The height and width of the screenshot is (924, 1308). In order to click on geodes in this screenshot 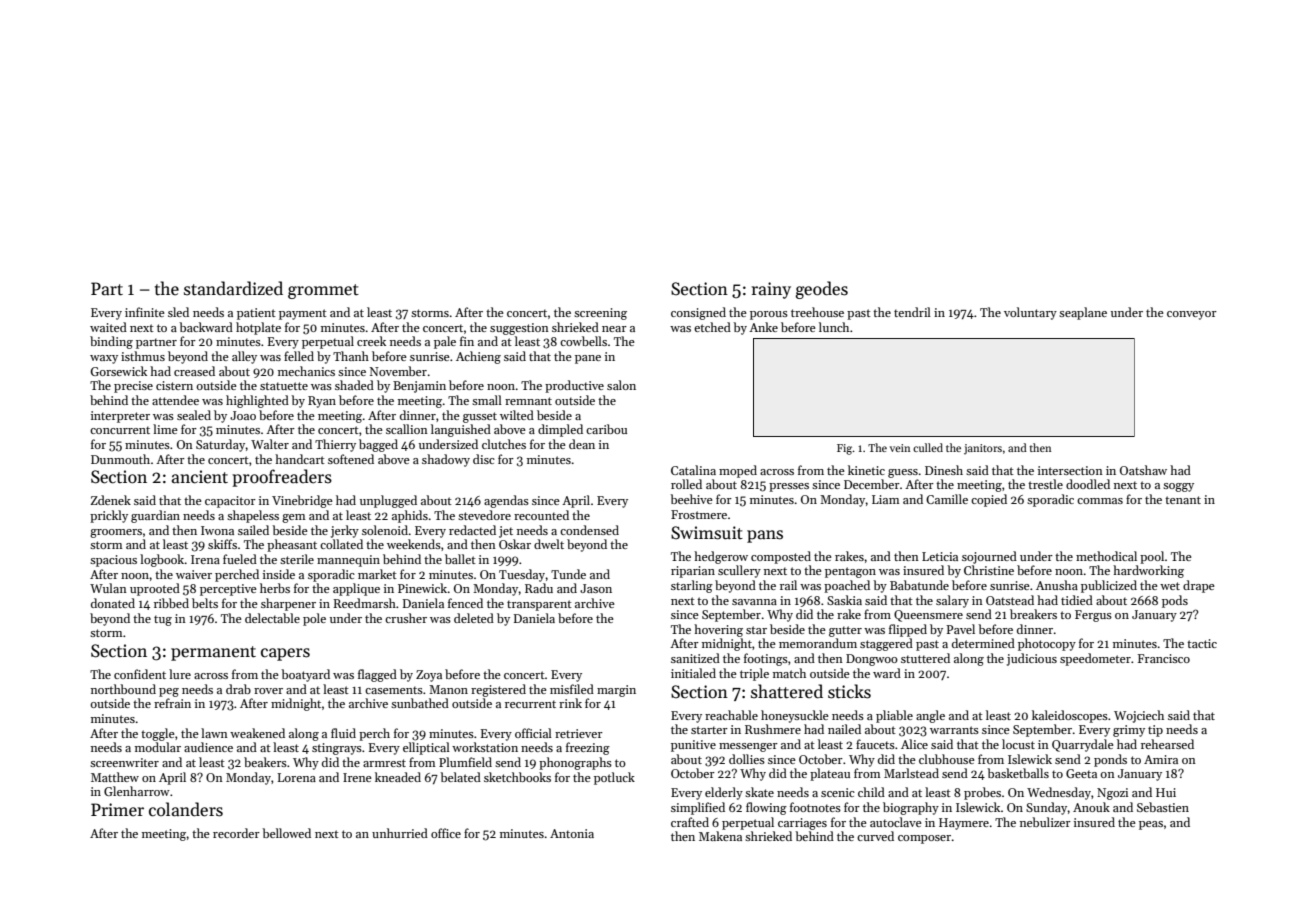, I will do `click(821, 290)`.
